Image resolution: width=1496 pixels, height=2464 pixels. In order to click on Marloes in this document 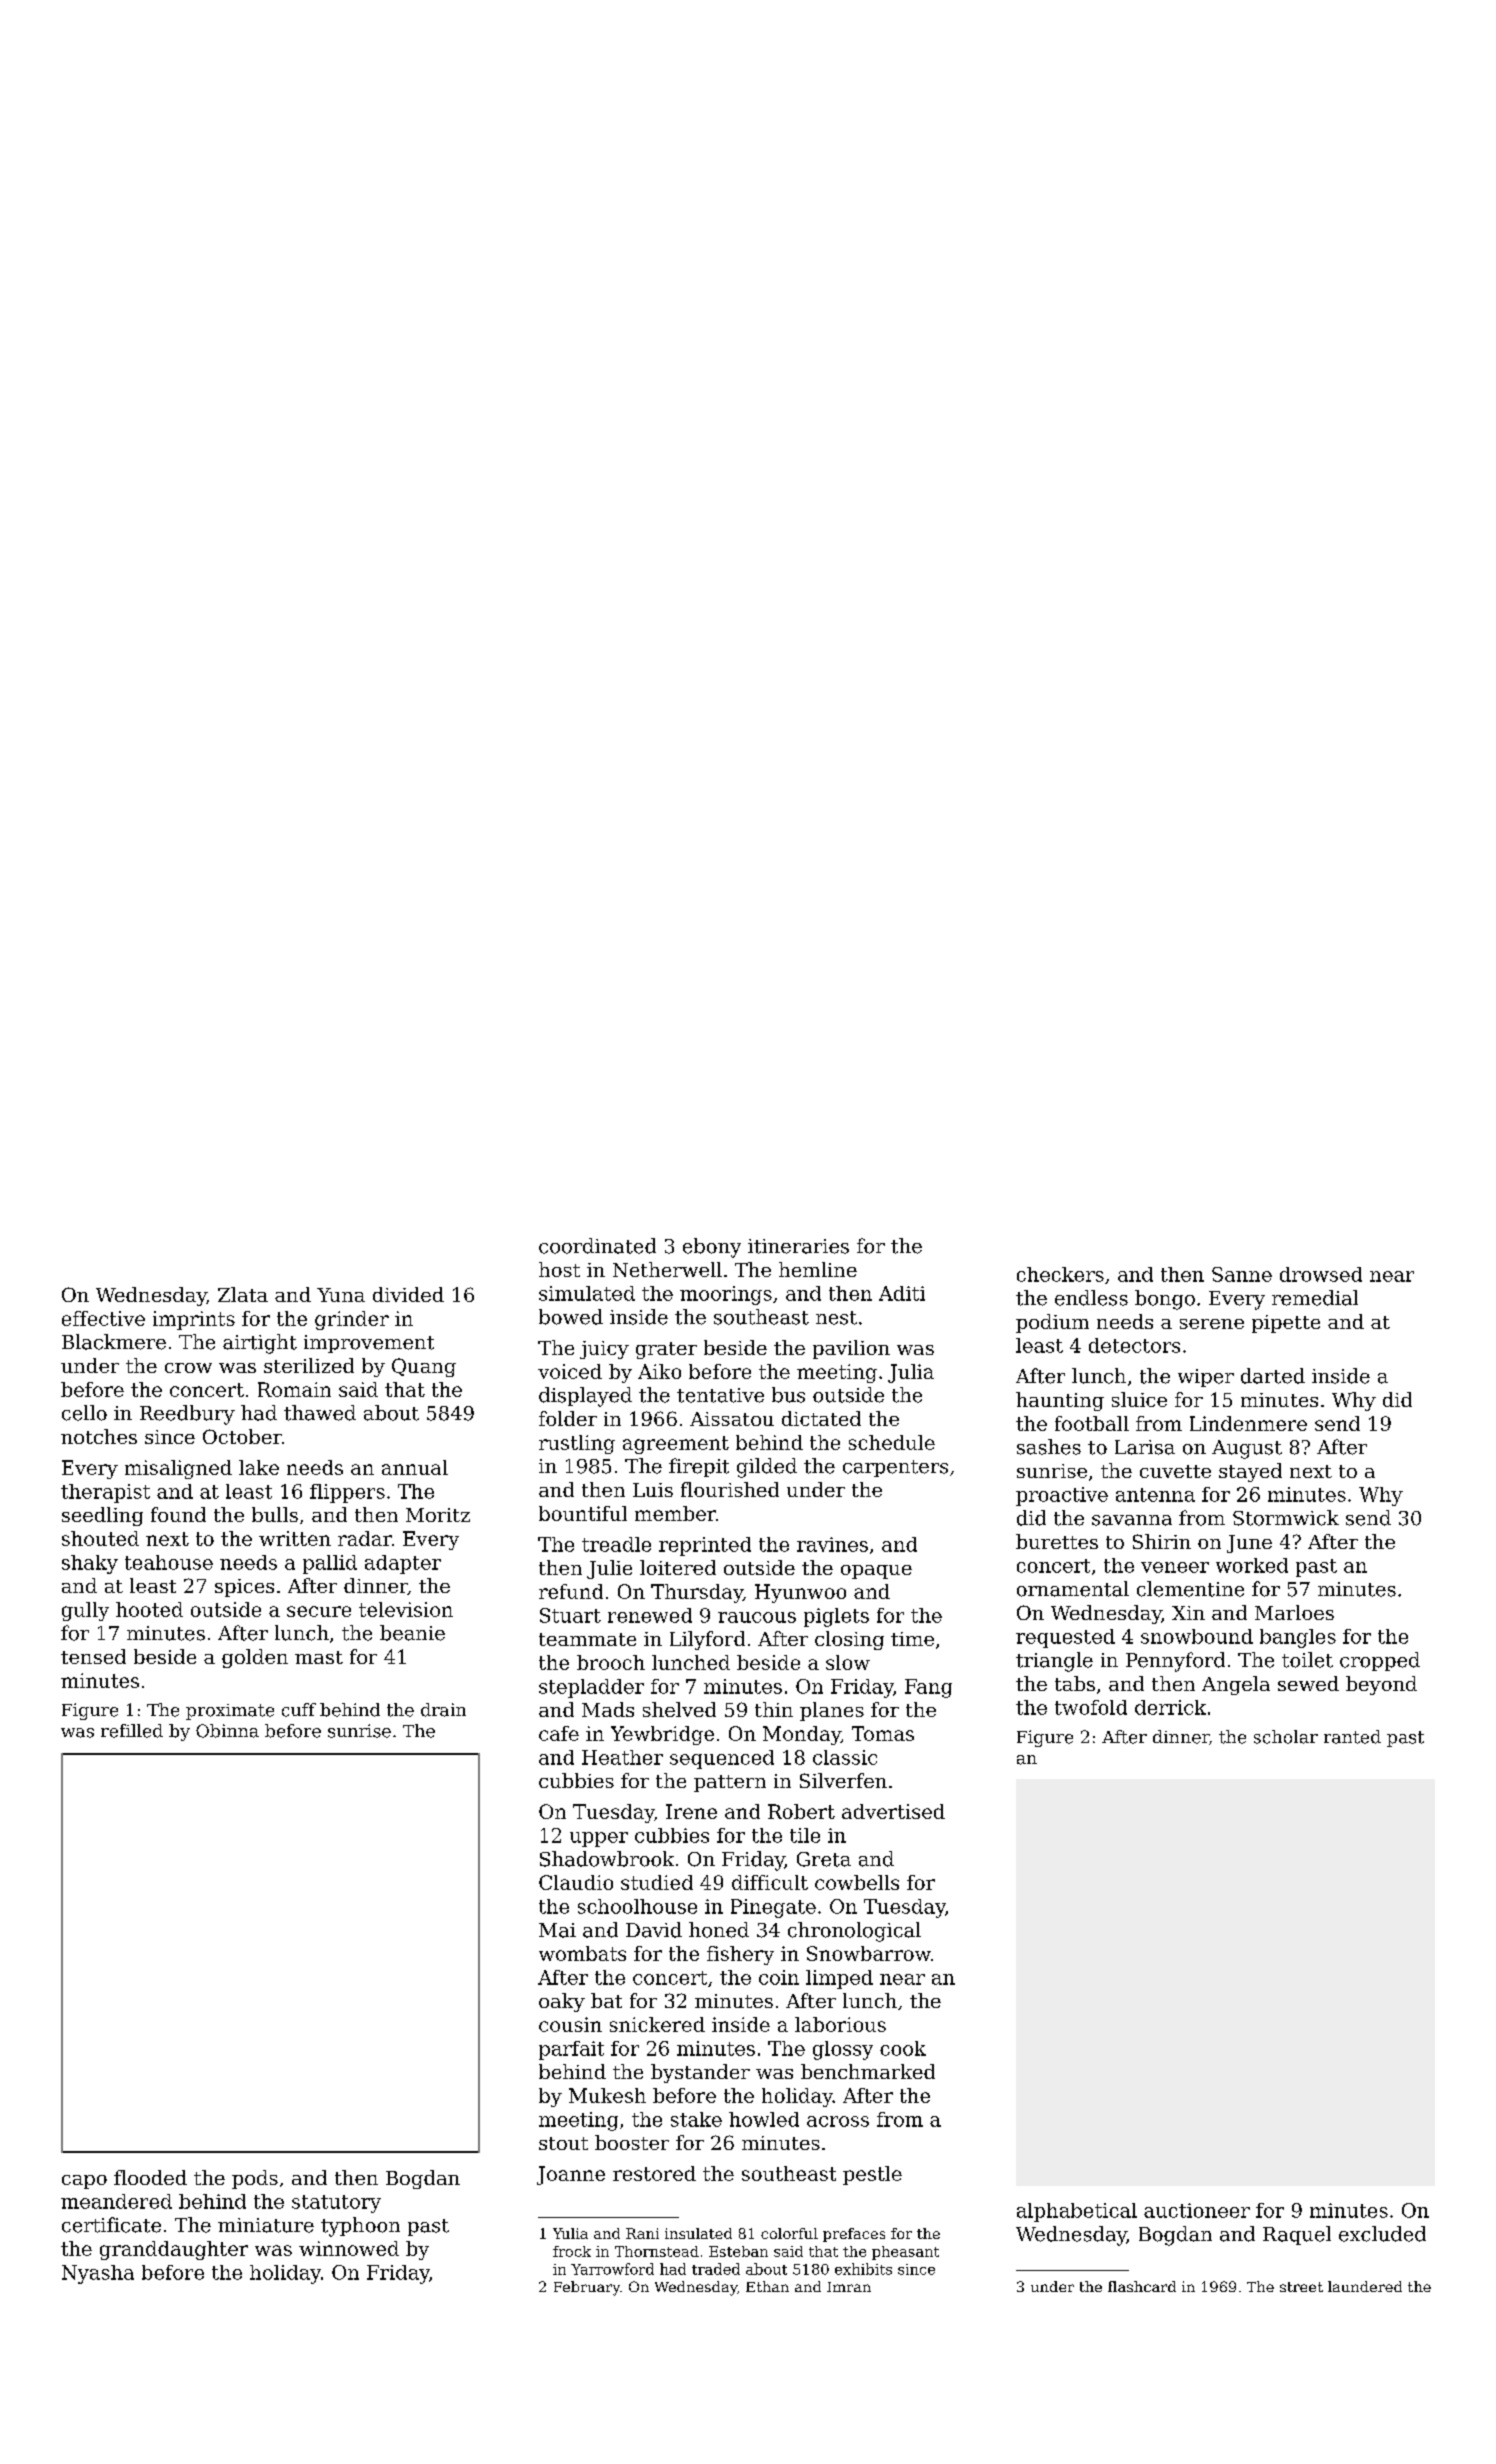, I will do `click(1294, 1612)`.
